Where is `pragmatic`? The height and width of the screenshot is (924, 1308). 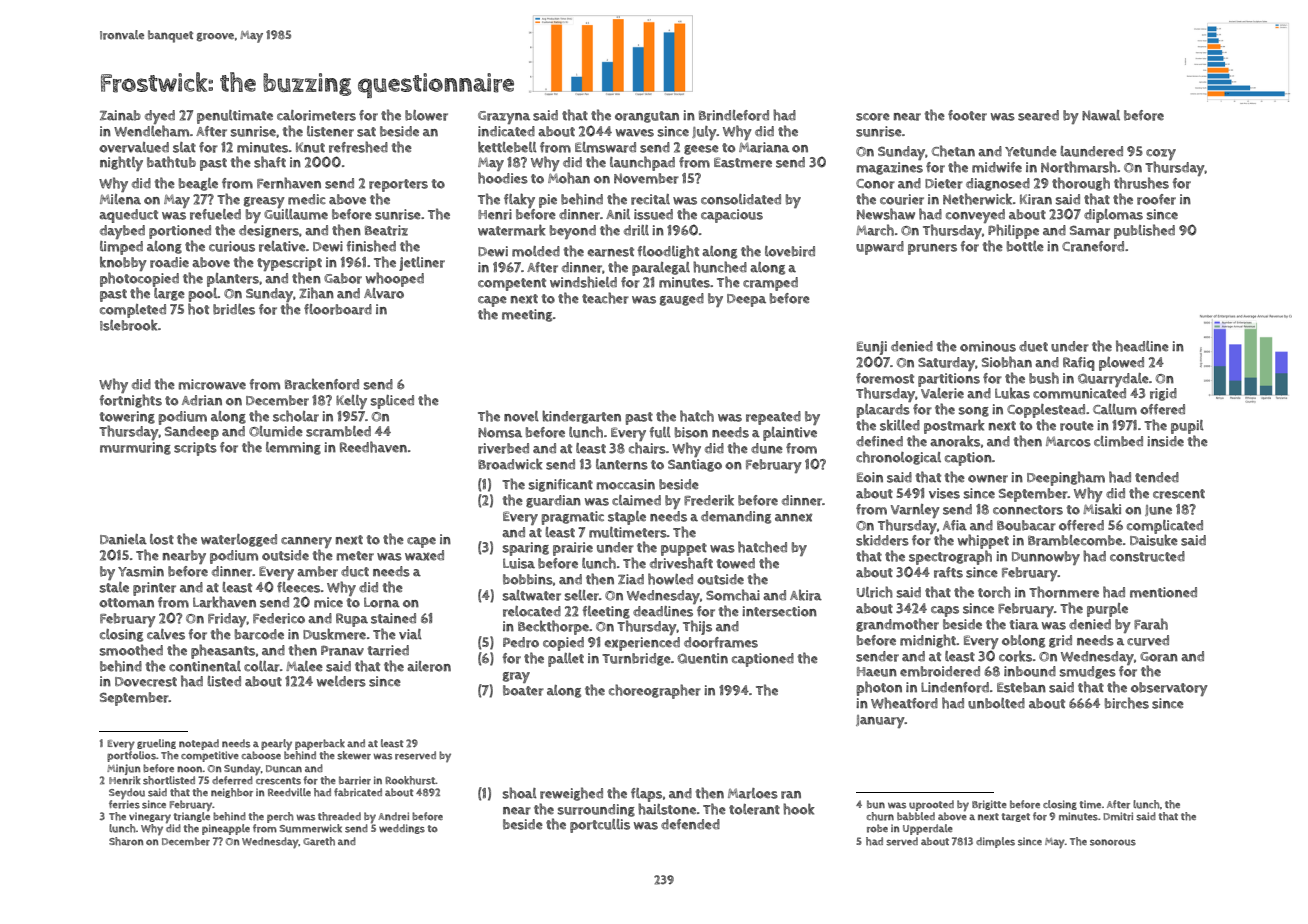
pragmatic is located at coordinates (573, 518).
